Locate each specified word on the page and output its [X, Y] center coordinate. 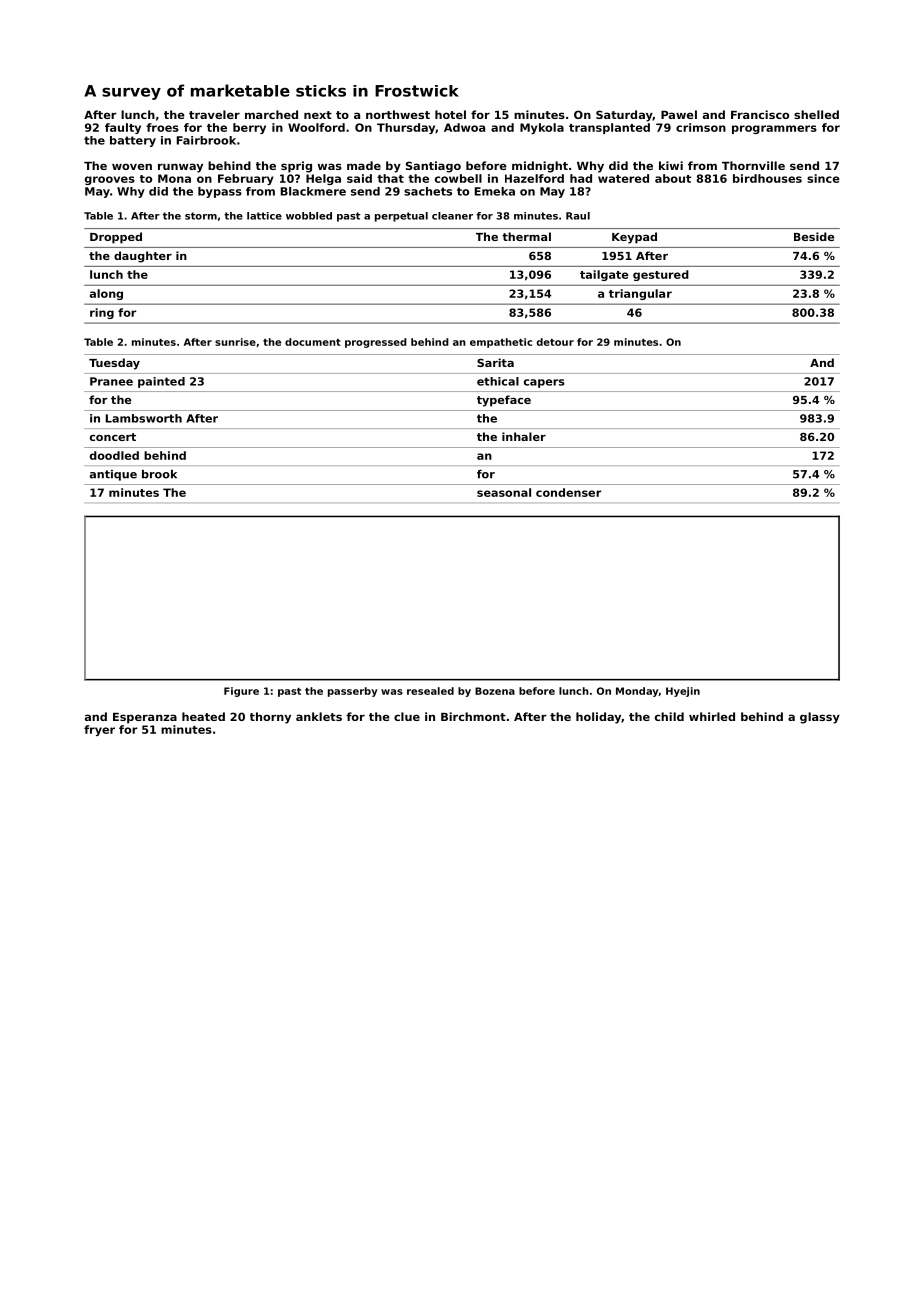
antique [113, 475]
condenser [568, 492]
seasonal [504, 492]
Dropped [116, 238]
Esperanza [145, 718]
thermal [526, 236]
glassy [820, 718]
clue [407, 716]
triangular [640, 294]
